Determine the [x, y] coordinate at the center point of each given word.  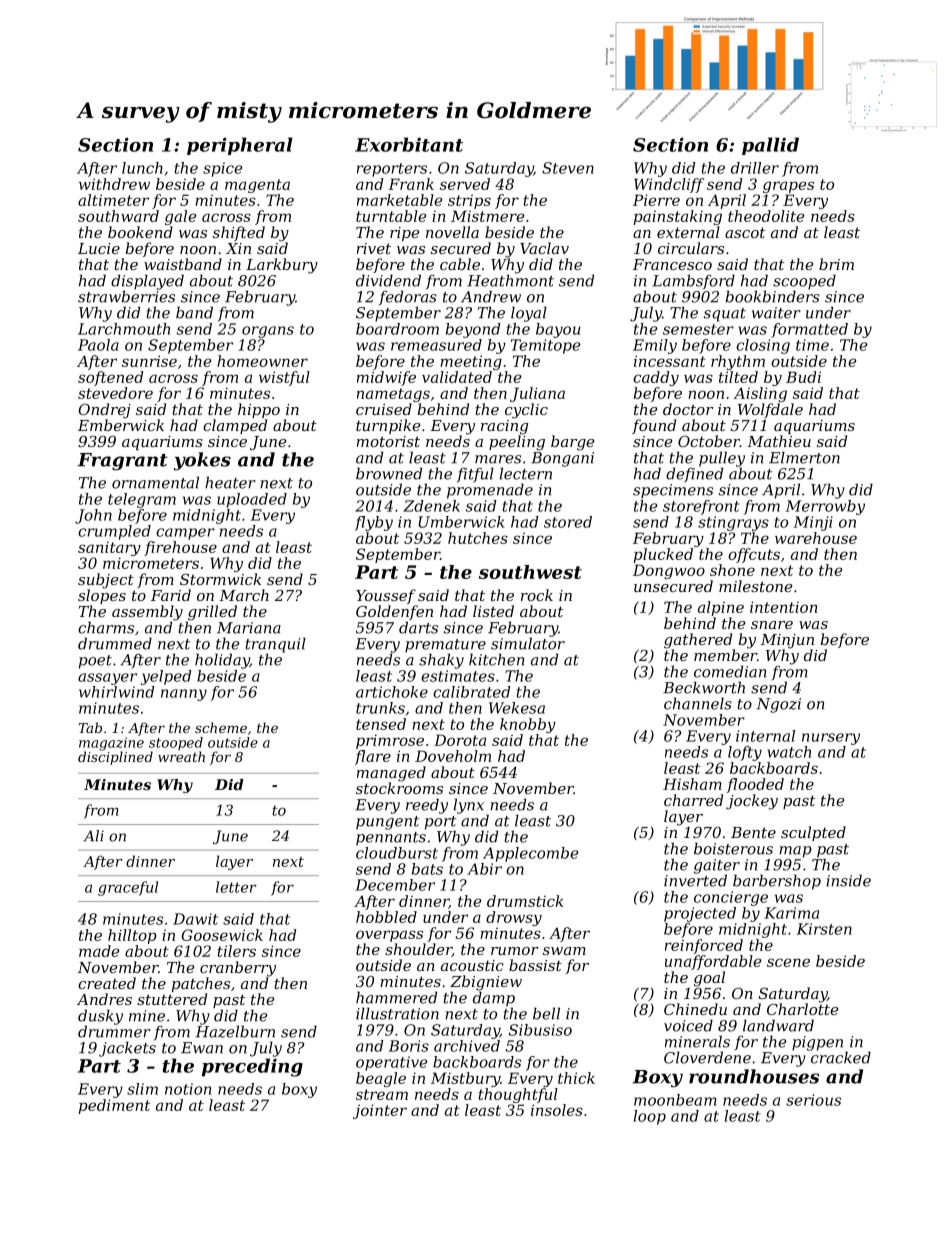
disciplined [115, 758]
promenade [490, 491]
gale [180, 217]
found [654, 426]
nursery [831, 739]
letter [236, 887]
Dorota [460, 740]
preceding [252, 1067]
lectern [526, 473]
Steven [568, 168]
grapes [788, 187]
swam [564, 951]
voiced [688, 1025]
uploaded [252, 500]
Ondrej [104, 411]
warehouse [816, 538]
